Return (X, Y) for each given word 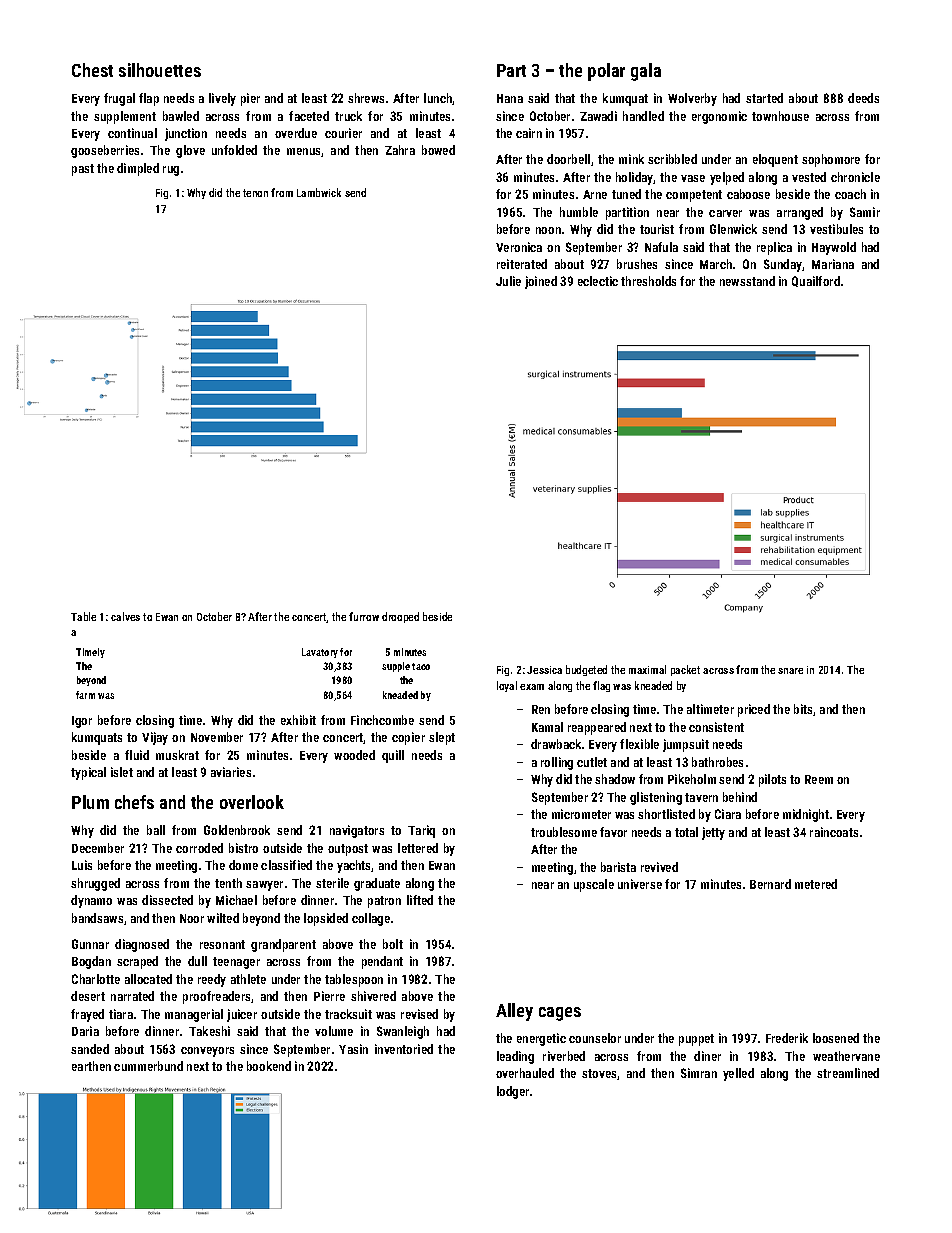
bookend (269, 1066)
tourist (657, 229)
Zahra (400, 150)
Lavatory (320, 653)
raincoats (834, 832)
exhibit (298, 720)
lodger (513, 1092)
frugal (119, 99)
